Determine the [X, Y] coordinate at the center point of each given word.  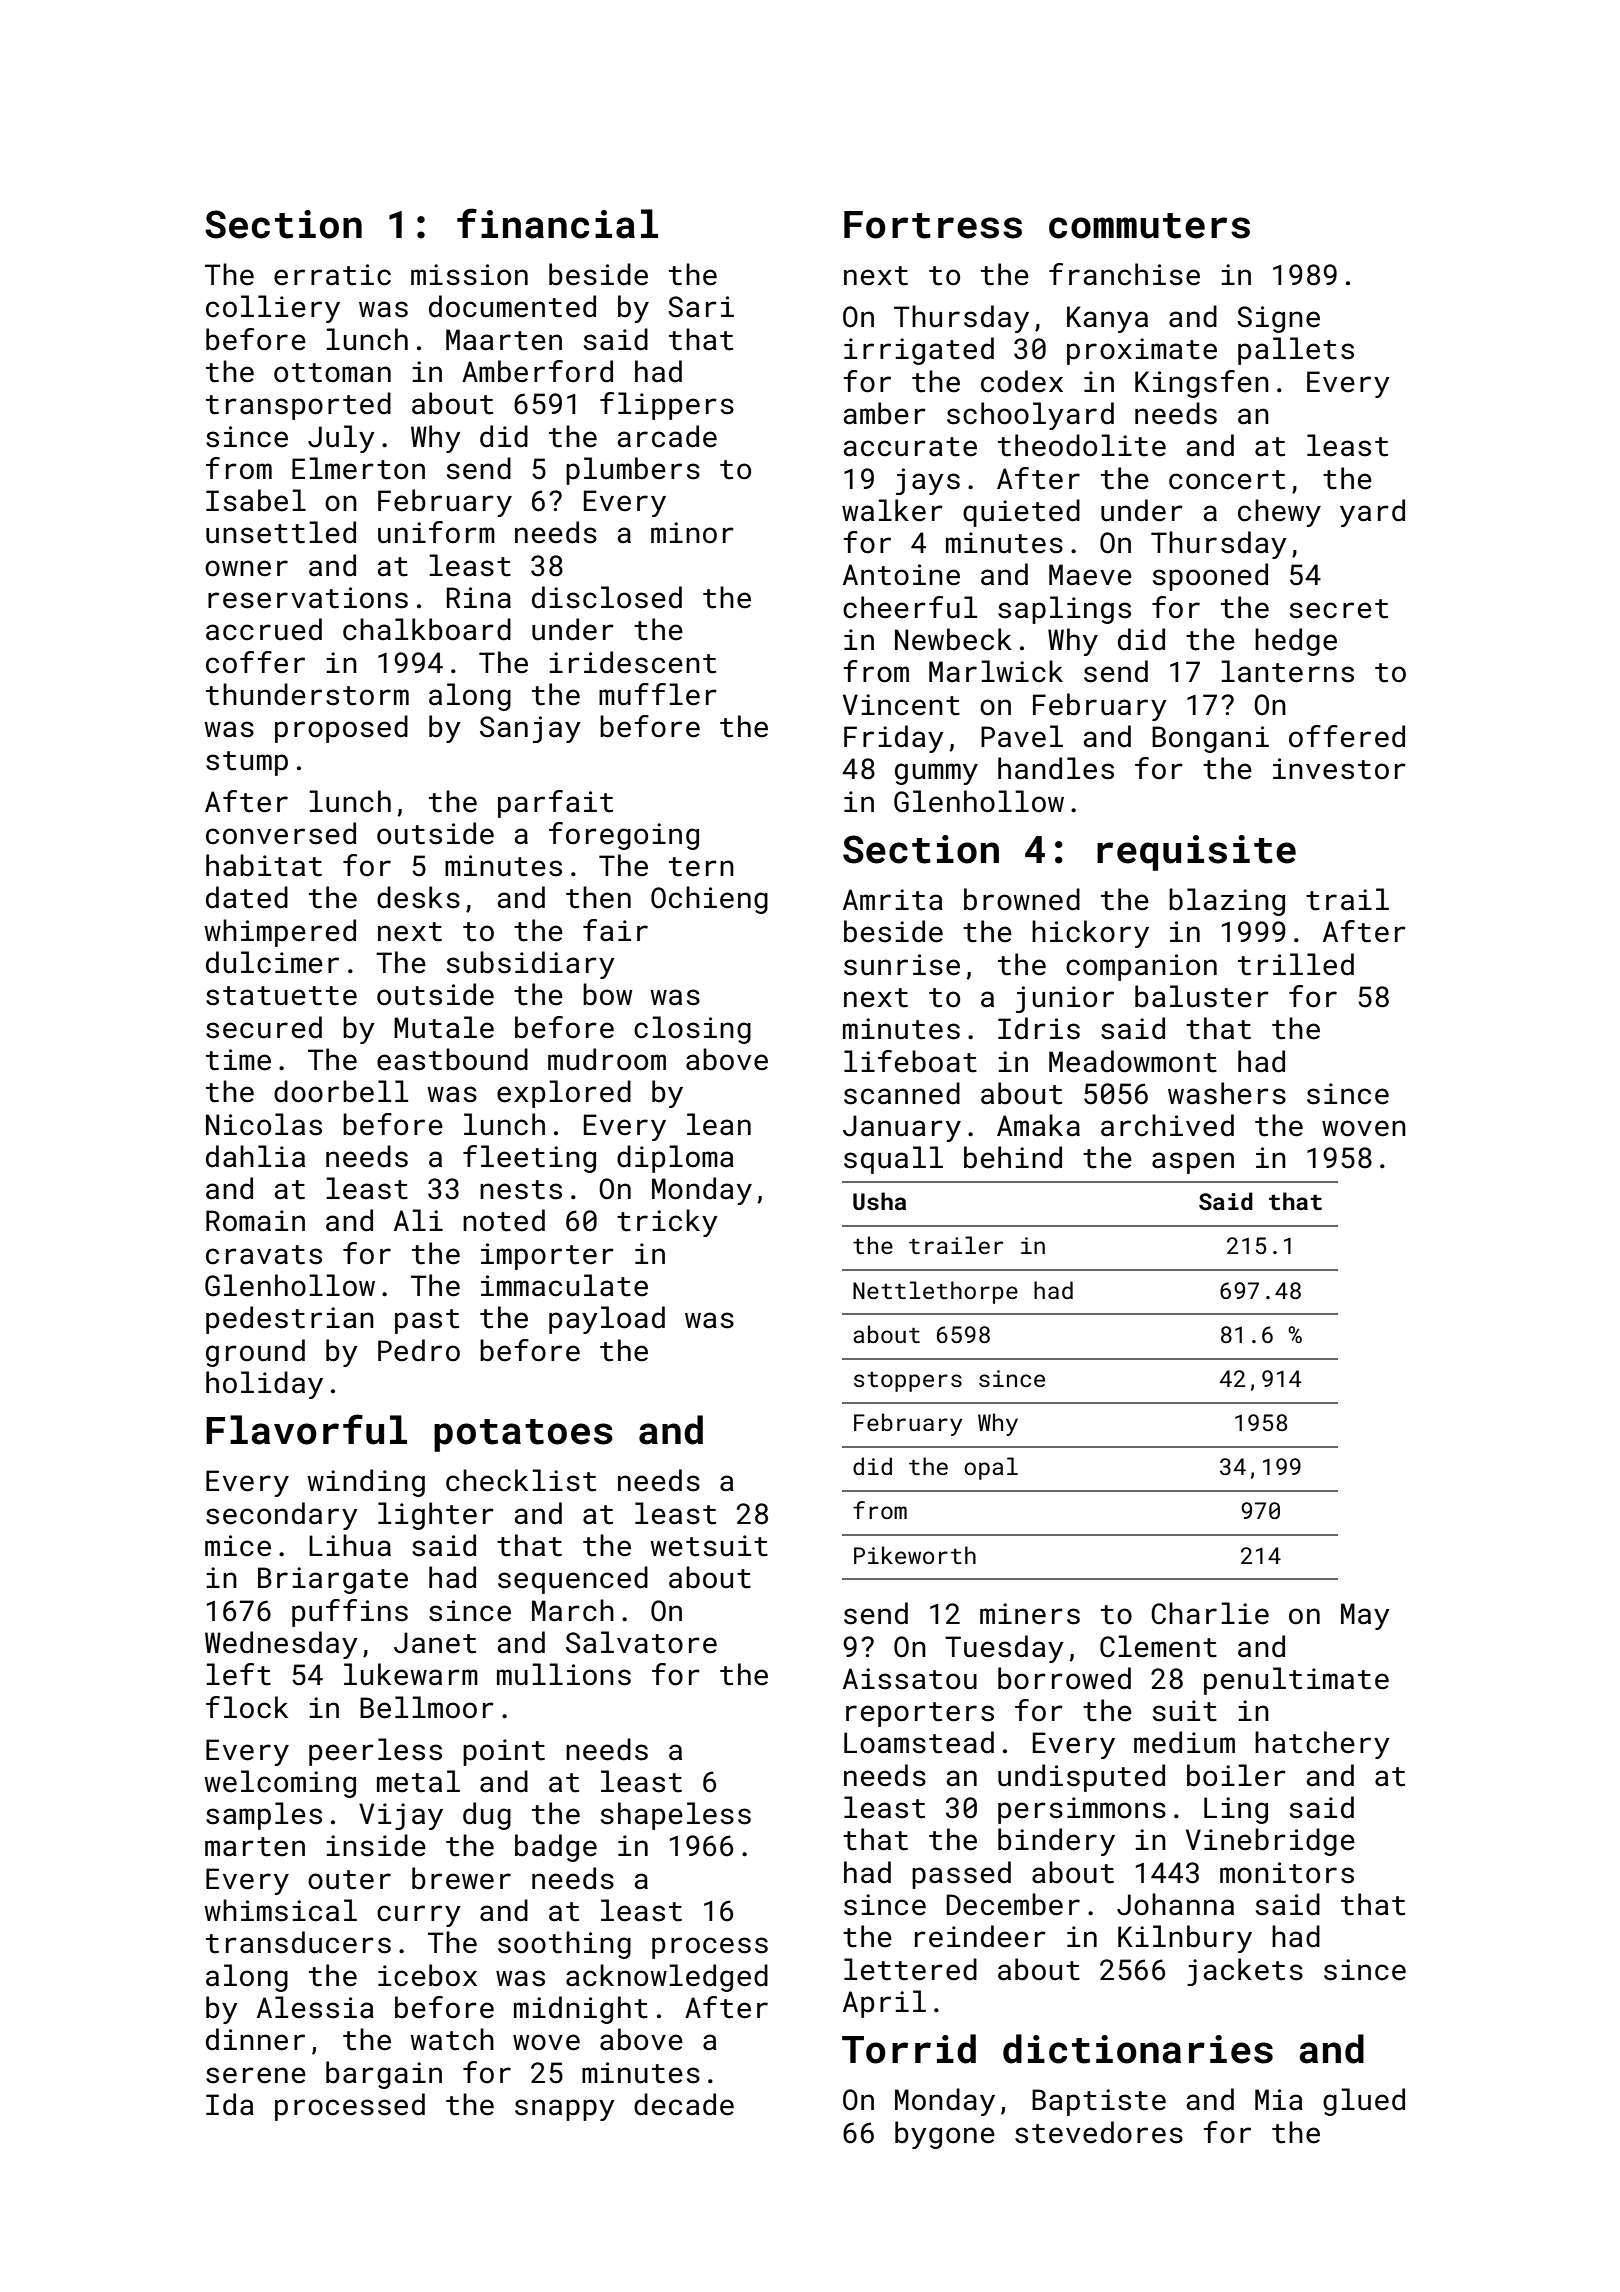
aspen [1193, 1163]
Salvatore [641, 1642]
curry [419, 1916]
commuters [1149, 226]
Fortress [933, 225]
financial [557, 223]
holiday [264, 1385]
